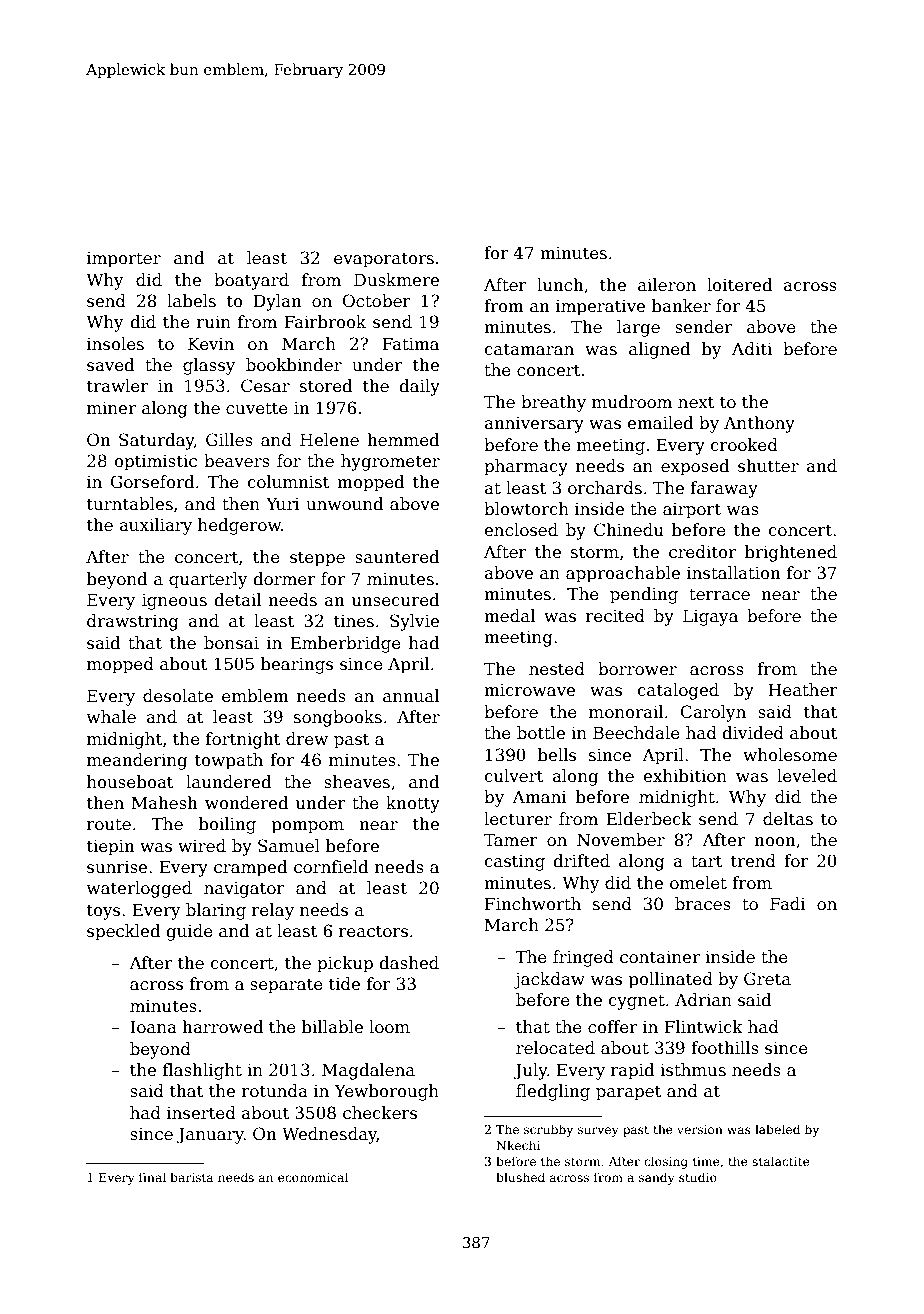 This document has height=1314, width=924. Describe the element at coordinates (739, 285) in the document. I see `loitered` at that location.
